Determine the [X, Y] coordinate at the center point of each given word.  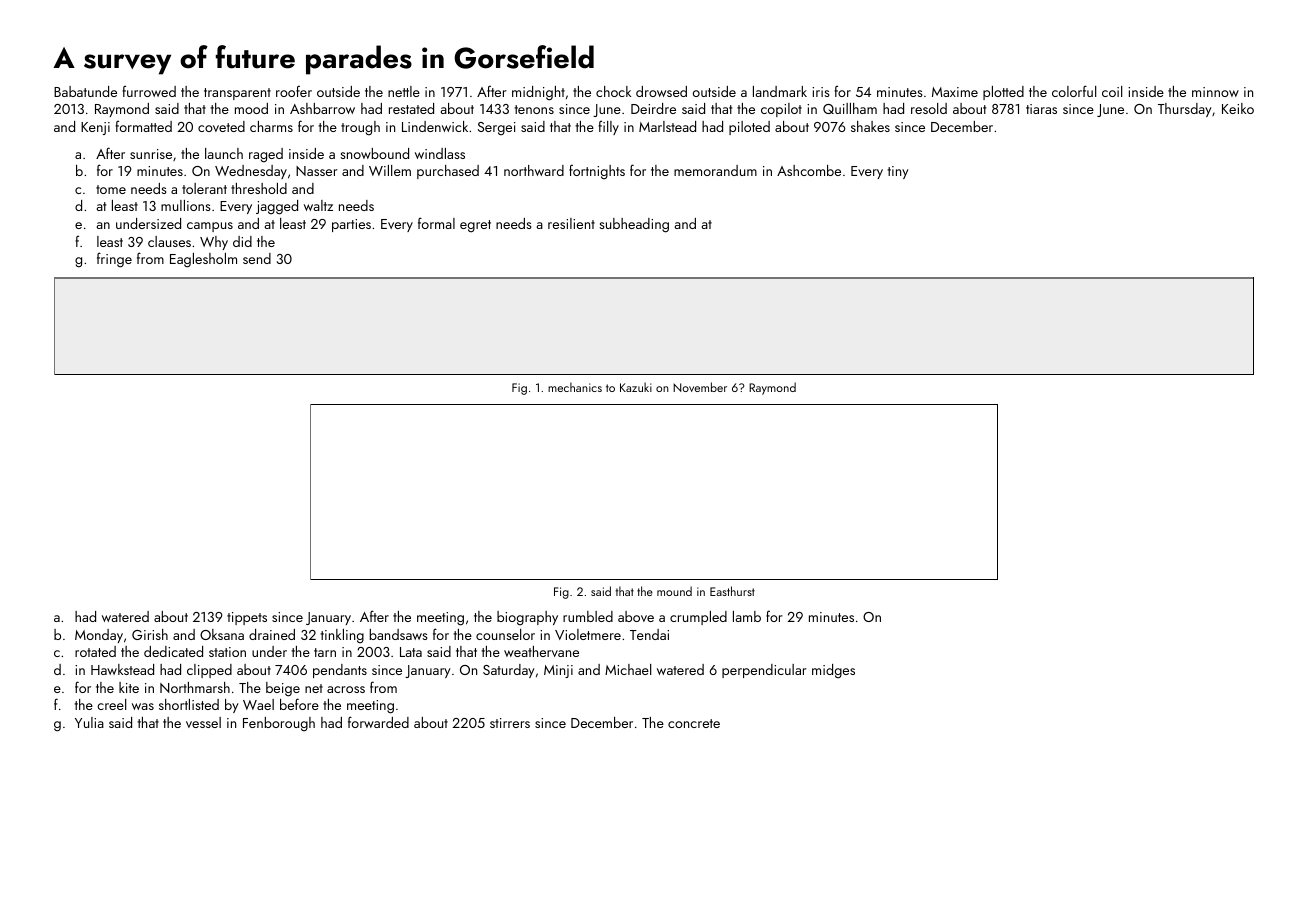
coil [1112, 91]
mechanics [575, 387]
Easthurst [732, 591]
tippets [247, 618]
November [700, 387]
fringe [114, 260]
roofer [294, 91]
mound [674, 591]
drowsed [661, 91]
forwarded [378, 722]
